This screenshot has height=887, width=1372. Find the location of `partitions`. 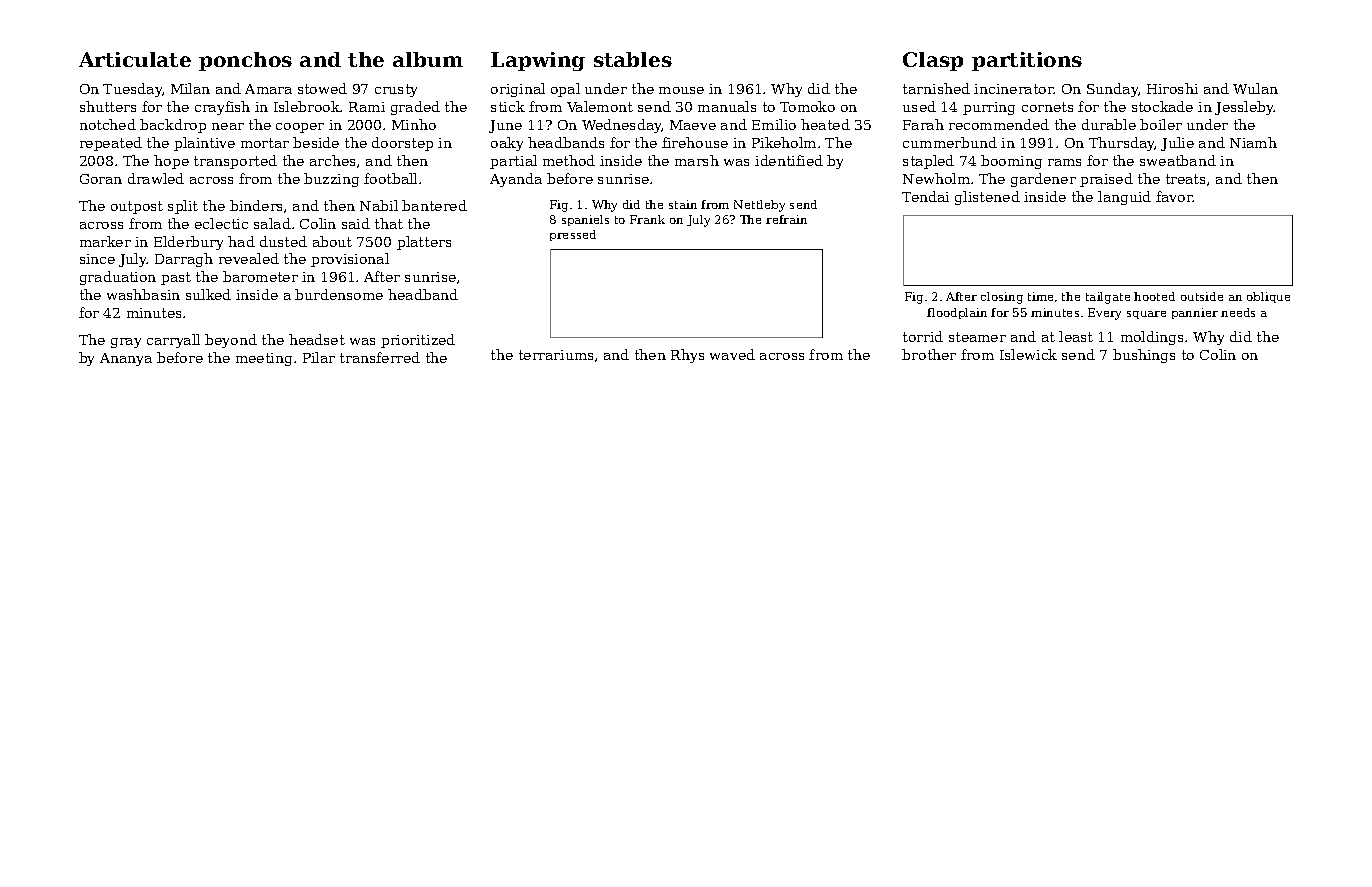

partitions is located at coordinates (1027, 61).
